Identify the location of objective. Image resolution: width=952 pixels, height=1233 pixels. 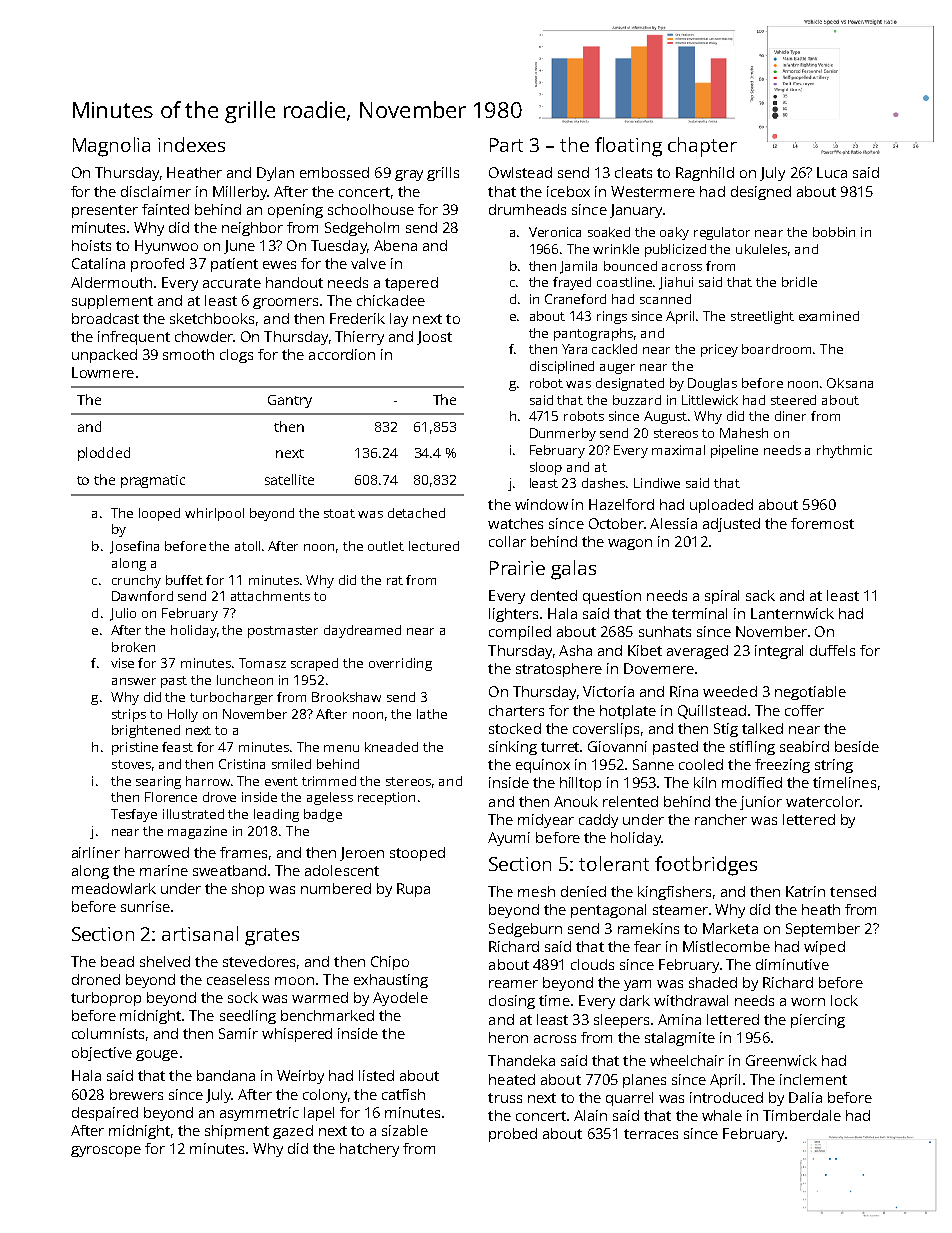
(102, 1054).
